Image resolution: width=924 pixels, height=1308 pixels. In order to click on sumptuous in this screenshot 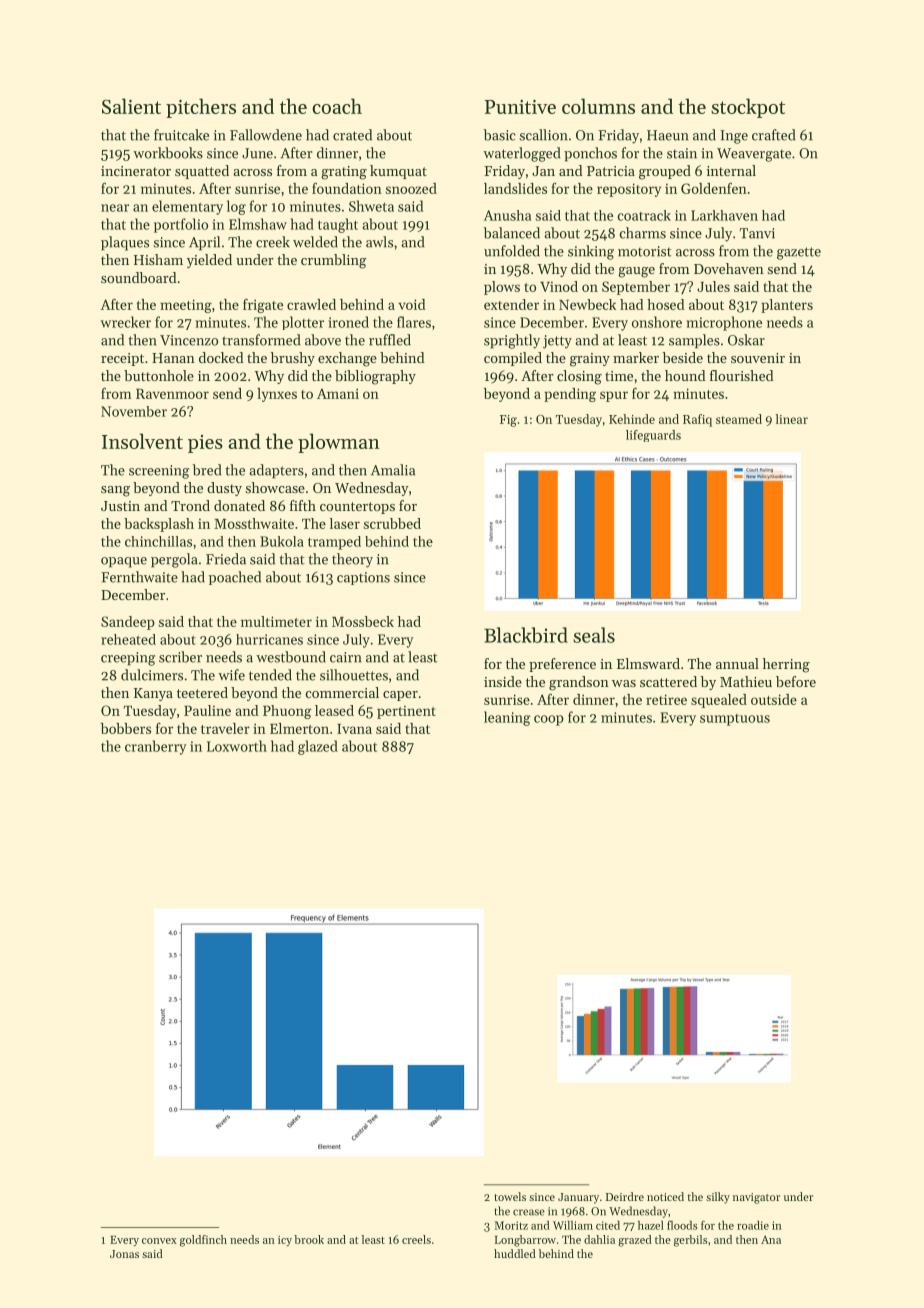, I will do `click(735, 720)`.
